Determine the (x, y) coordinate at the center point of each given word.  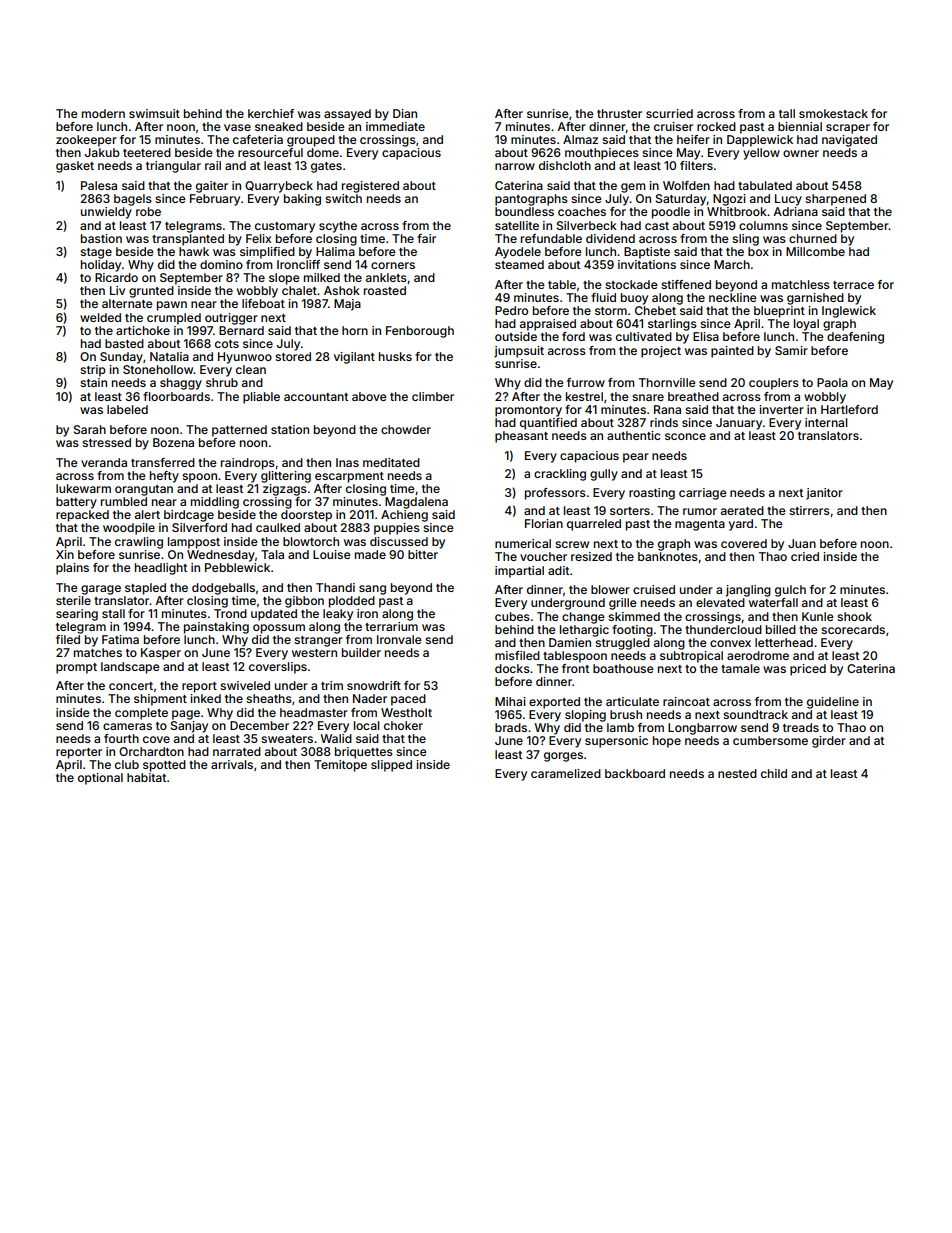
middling (215, 503)
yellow (761, 154)
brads (511, 727)
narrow (515, 166)
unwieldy (106, 213)
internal (826, 422)
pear (636, 458)
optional (100, 779)
